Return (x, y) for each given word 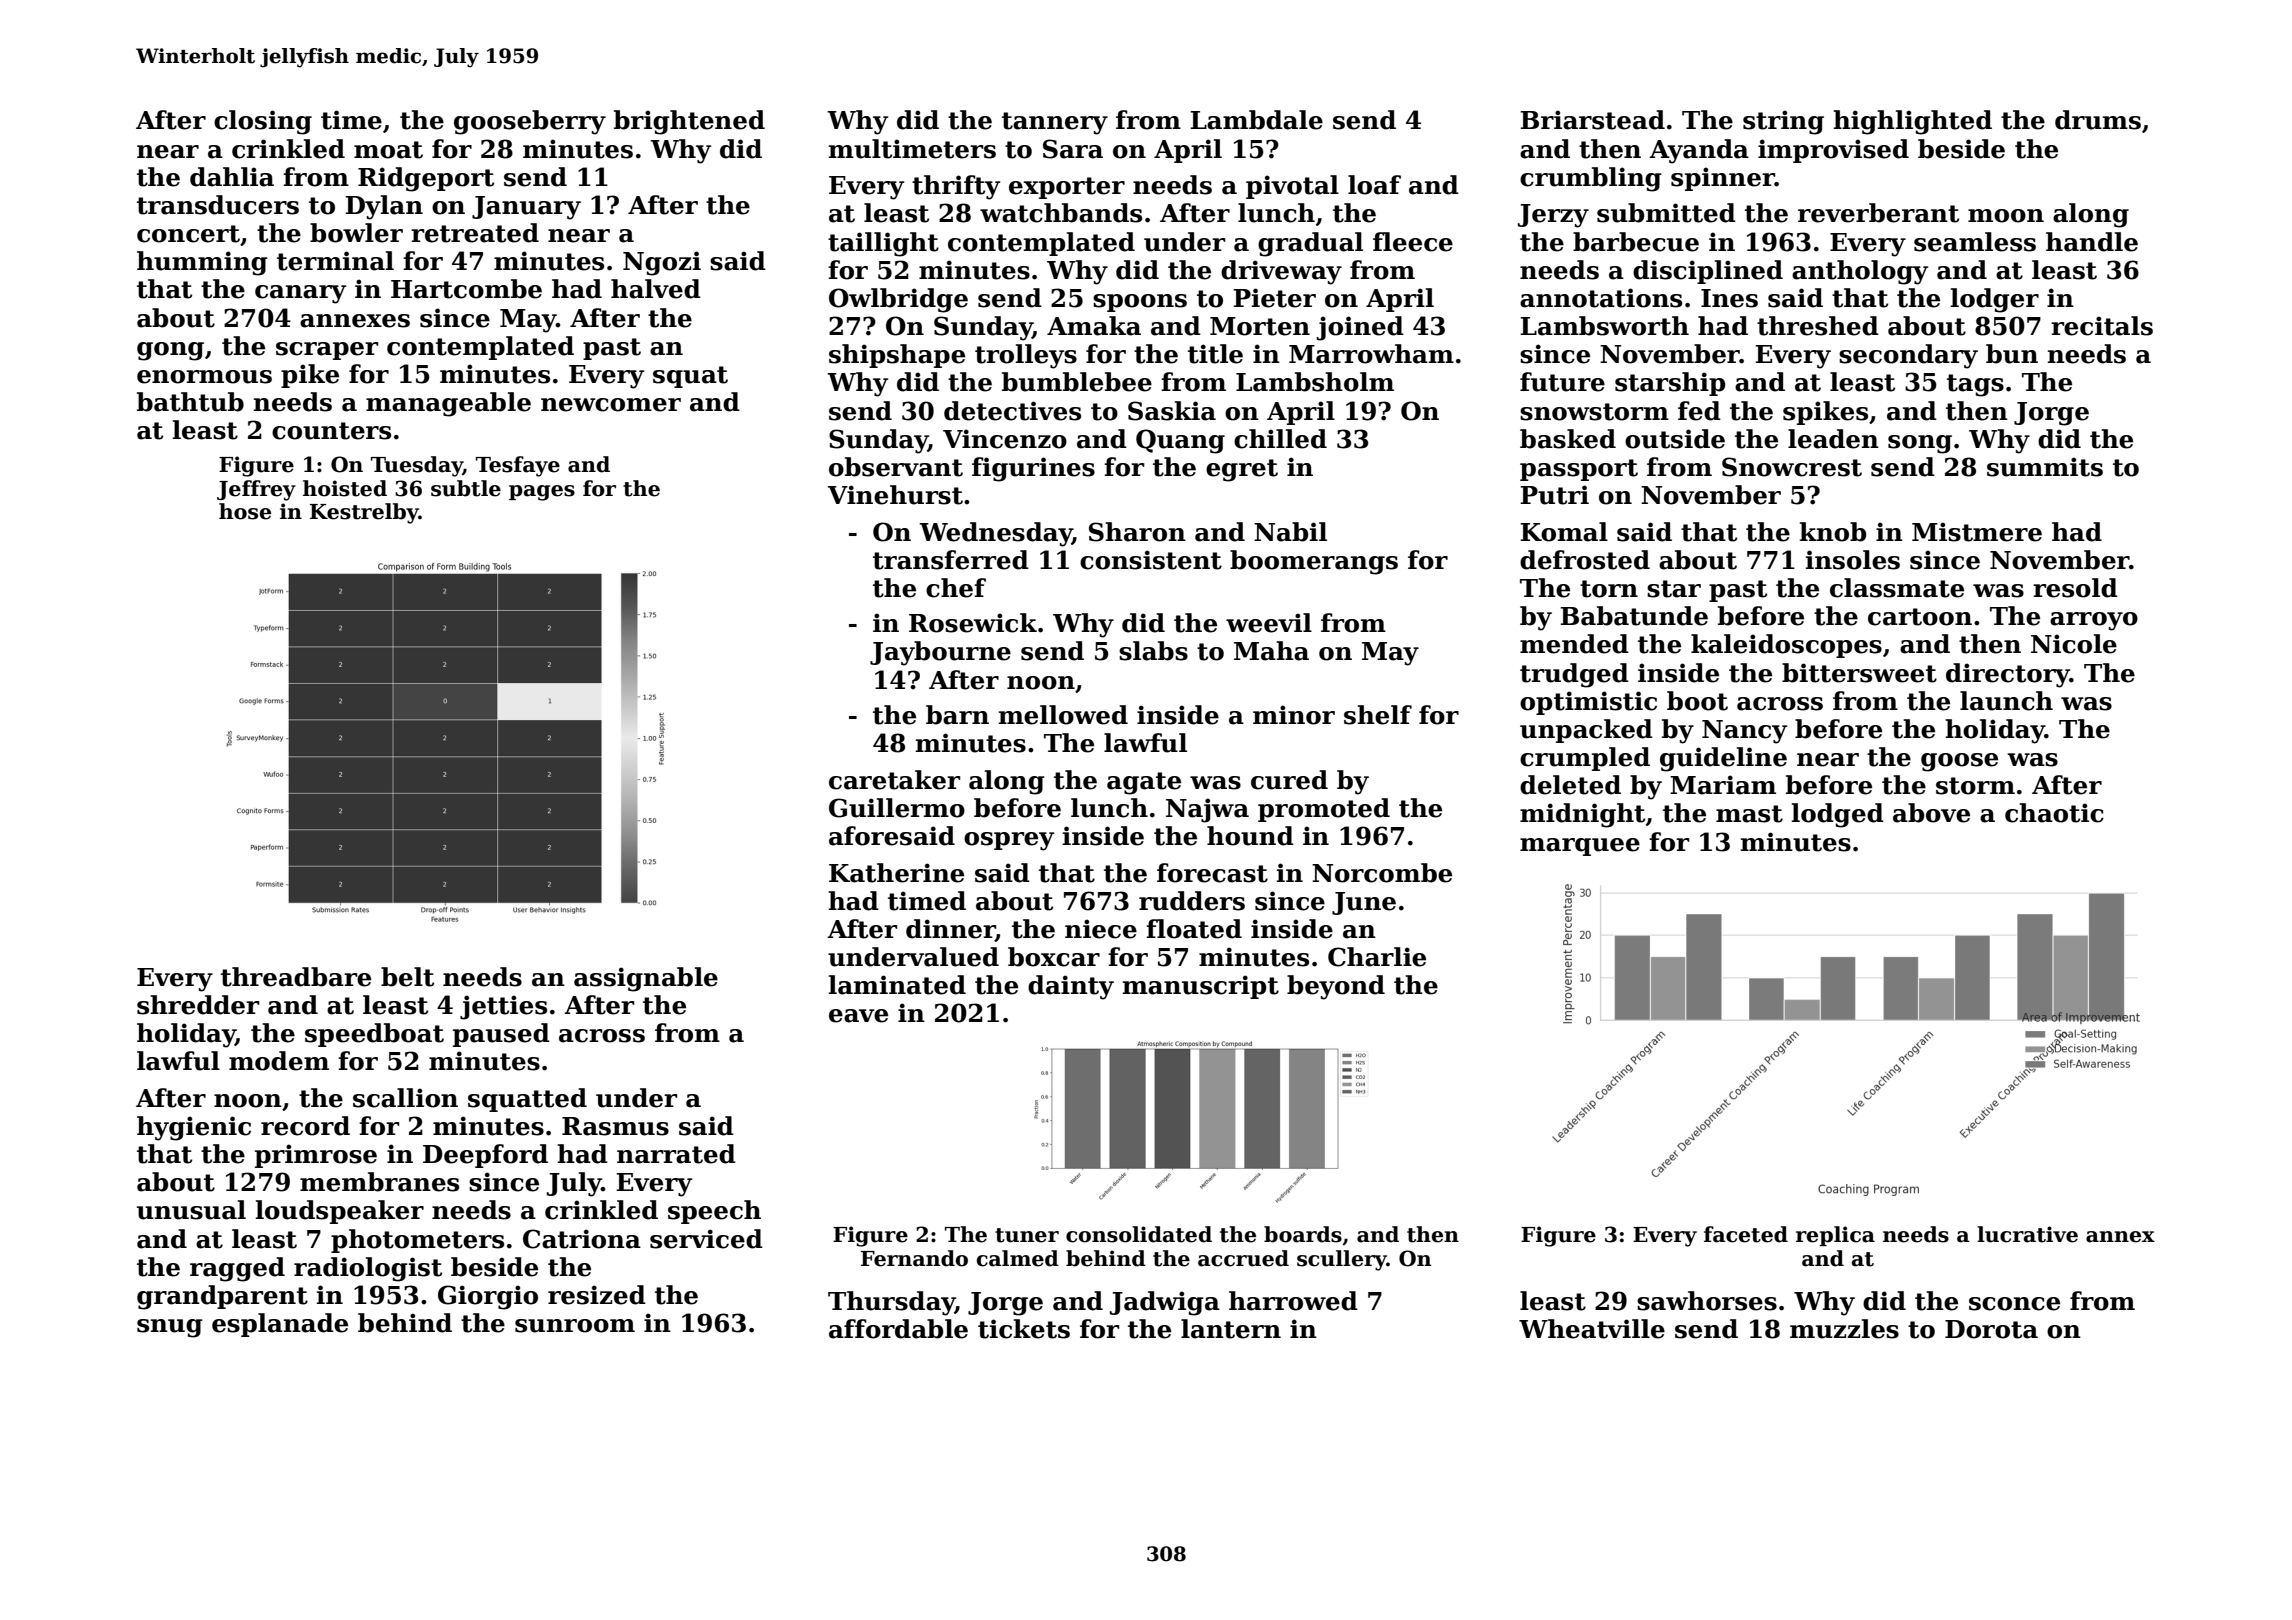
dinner (950, 930)
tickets (1024, 1329)
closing (263, 122)
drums (2098, 120)
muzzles (1844, 1329)
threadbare (296, 977)
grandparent (222, 1297)
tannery (1055, 123)
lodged (1838, 815)
